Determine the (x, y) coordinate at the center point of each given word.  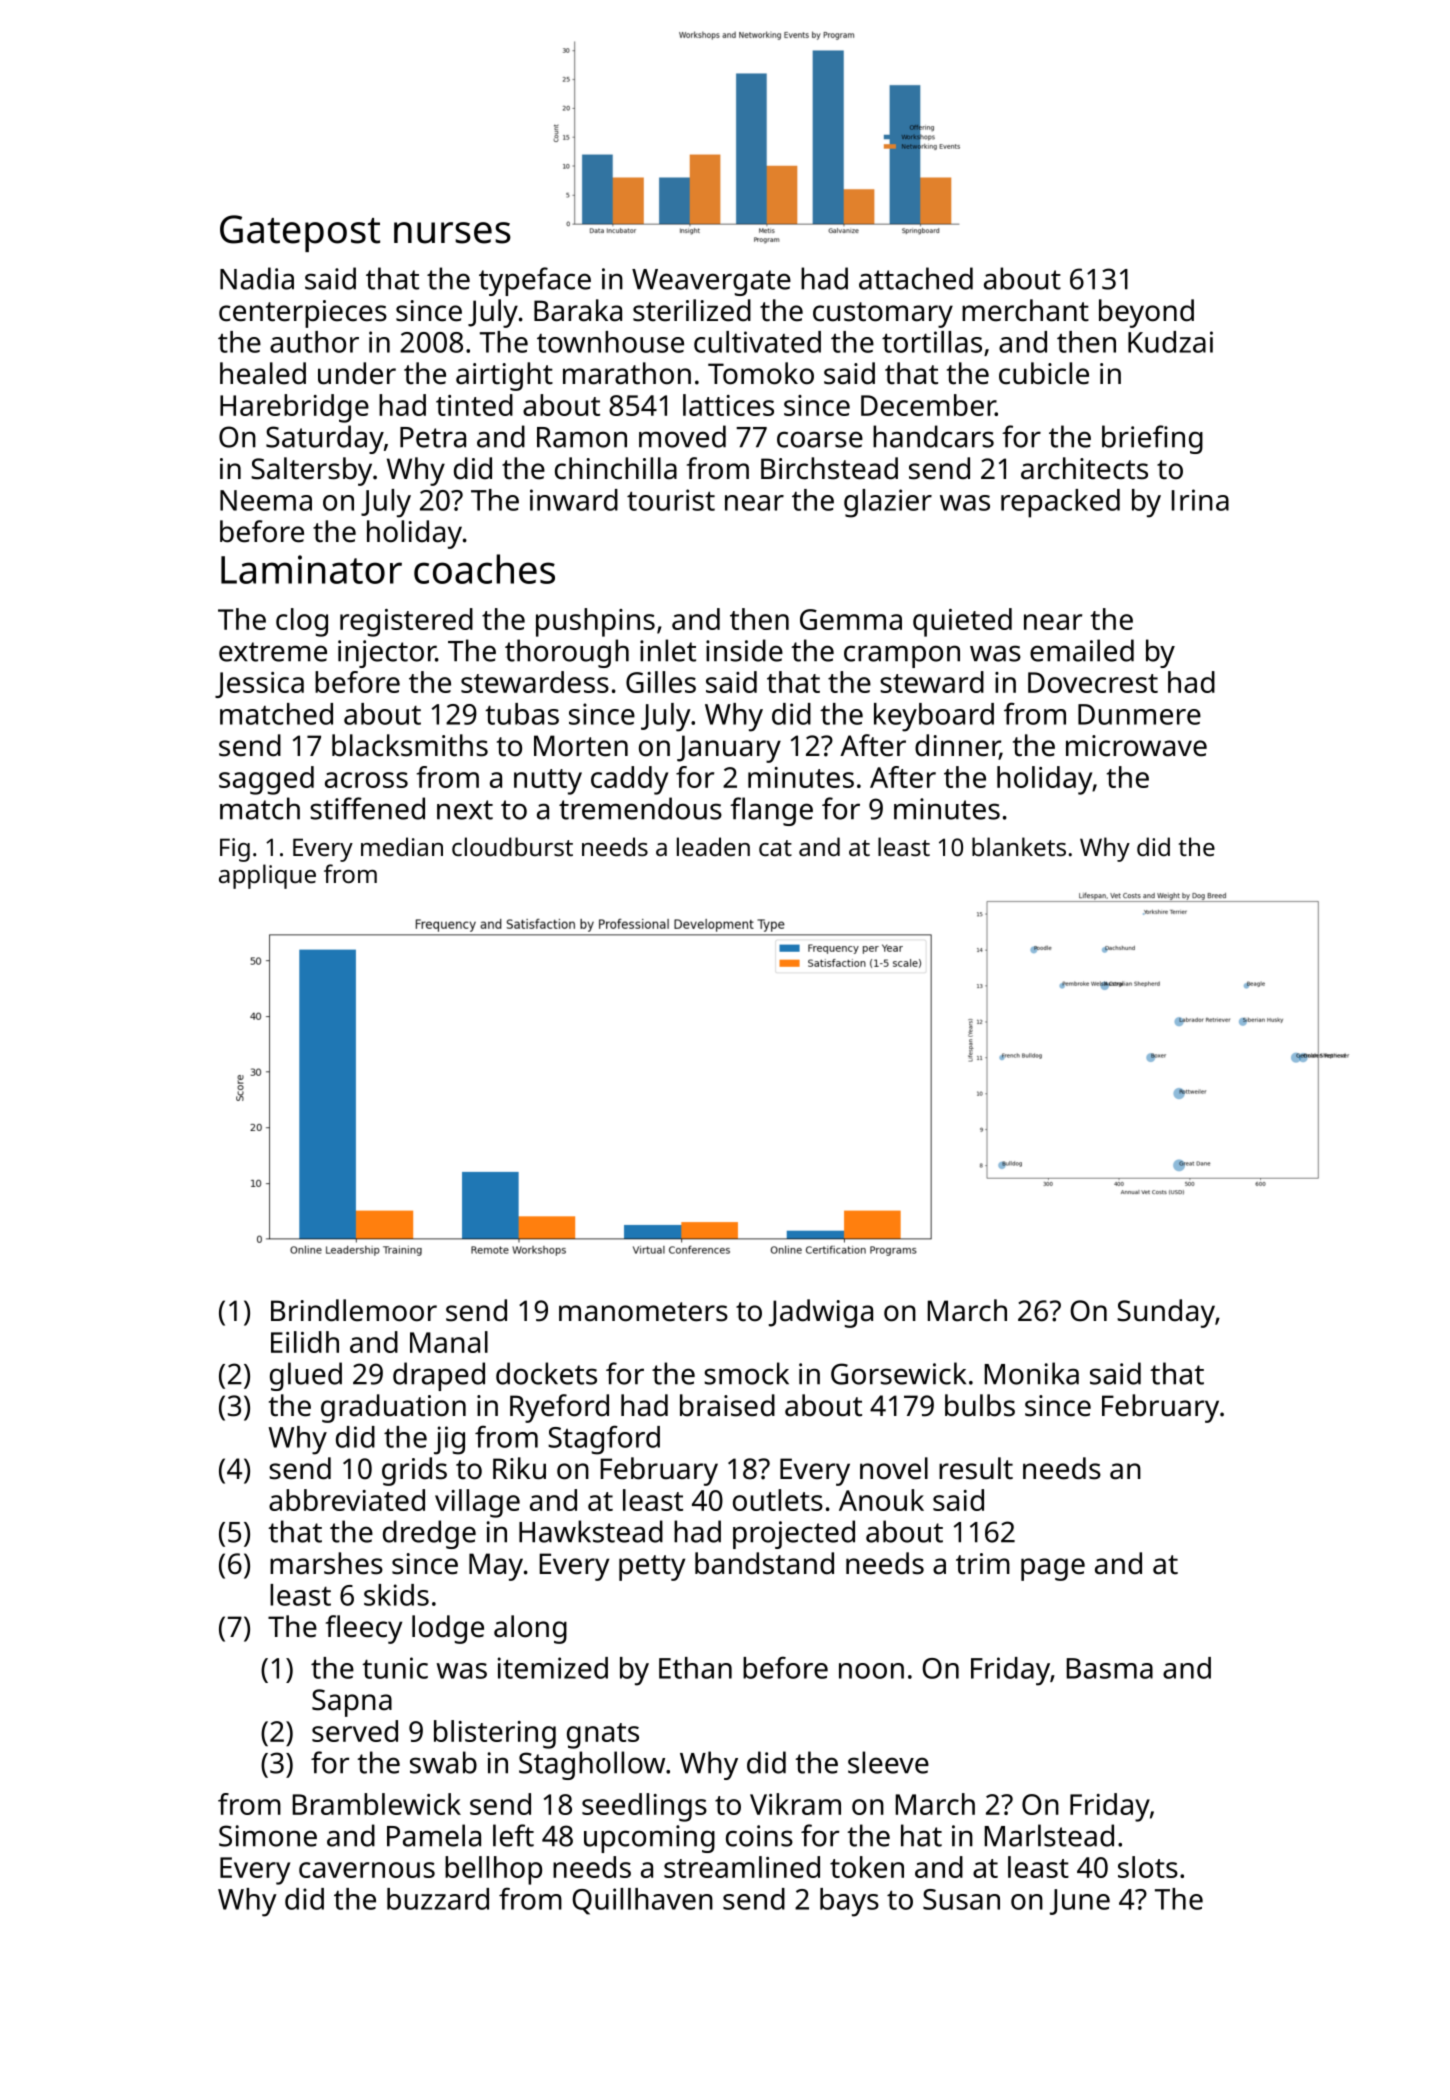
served (355, 1731)
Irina (1200, 500)
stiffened (367, 808)
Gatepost (300, 233)
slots (1148, 1867)
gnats (603, 1736)
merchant (1025, 310)
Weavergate (711, 282)
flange (771, 811)
